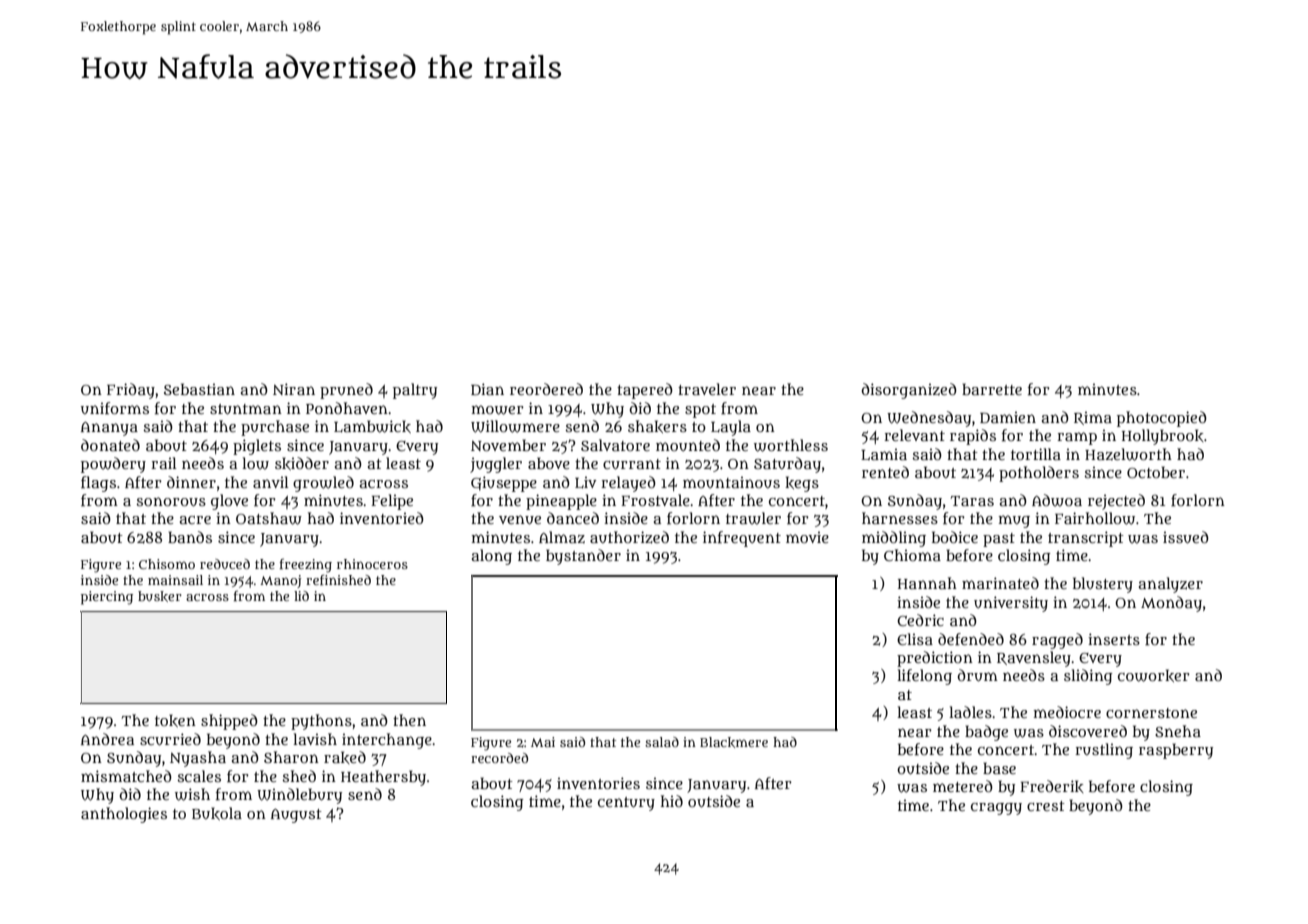 Image resolution: width=1308 pixels, height=924 pixels. I want to click on anthologies, so click(124, 815).
